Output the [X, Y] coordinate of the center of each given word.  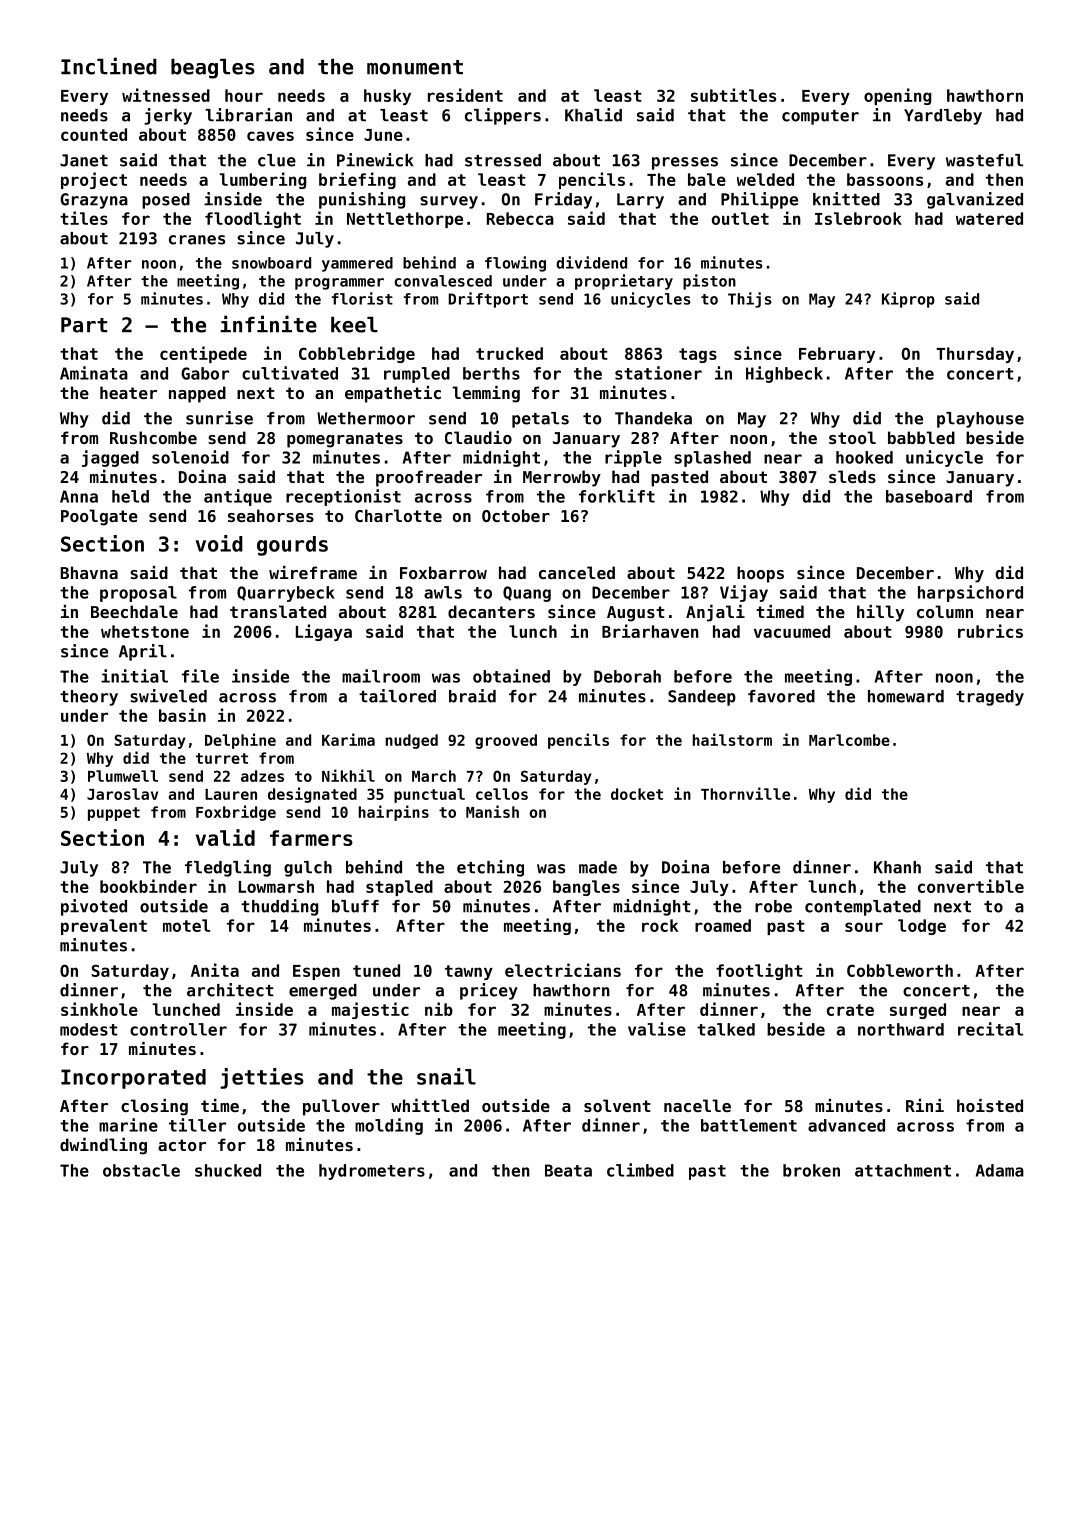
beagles [213, 69]
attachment [903, 1170]
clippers [503, 116]
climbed [640, 1170]
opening [897, 96]
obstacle [141, 1170]
